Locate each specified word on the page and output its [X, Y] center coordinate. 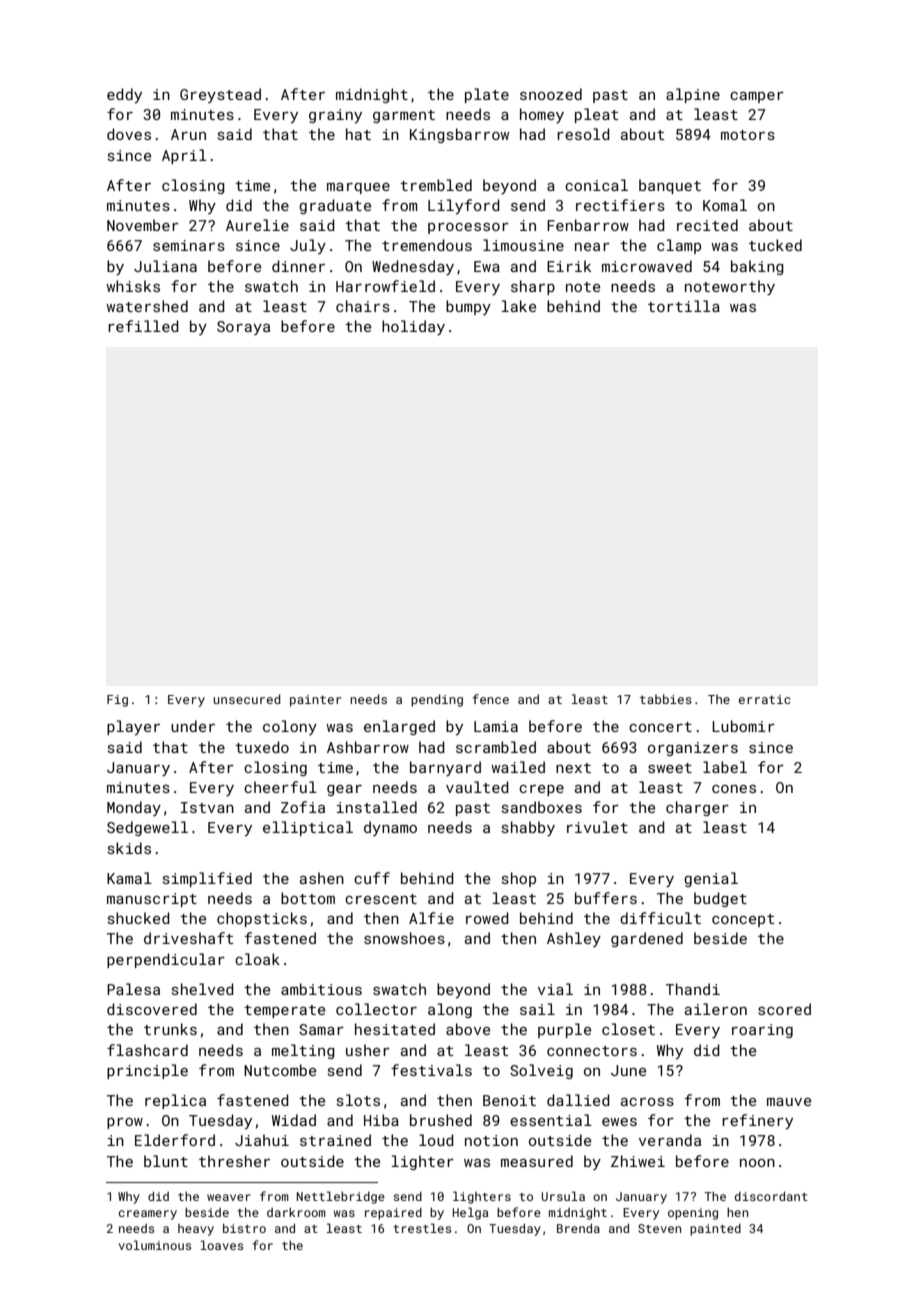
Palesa [133, 989]
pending [437, 700]
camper [757, 97]
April [184, 156]
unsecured [247, 699]
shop [519, 879]
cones [734, 789]
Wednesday [413, 267]
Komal [725, 205]
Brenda [578, 1228]
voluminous [155, 1245]
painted [715, 1230]
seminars [189, 245]
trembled [436, 185]
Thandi [693, 989]
